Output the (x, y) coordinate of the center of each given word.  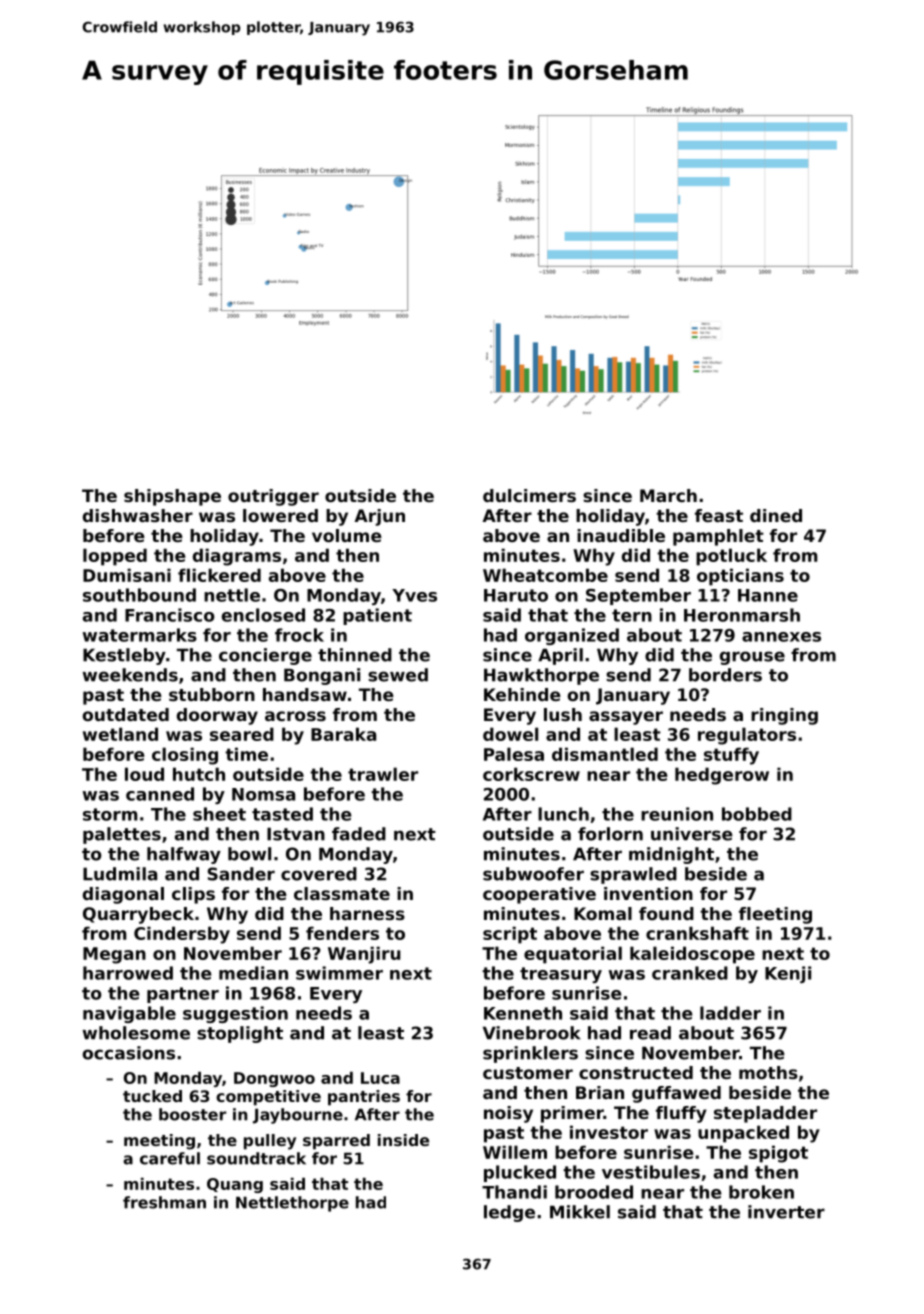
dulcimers (529, 495)
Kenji (788, 974)
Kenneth (523, 1013)
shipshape (172, 497)
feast (719, 515)
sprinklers (530, 1054)
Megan (114, 955)
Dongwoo (274, 1079)
